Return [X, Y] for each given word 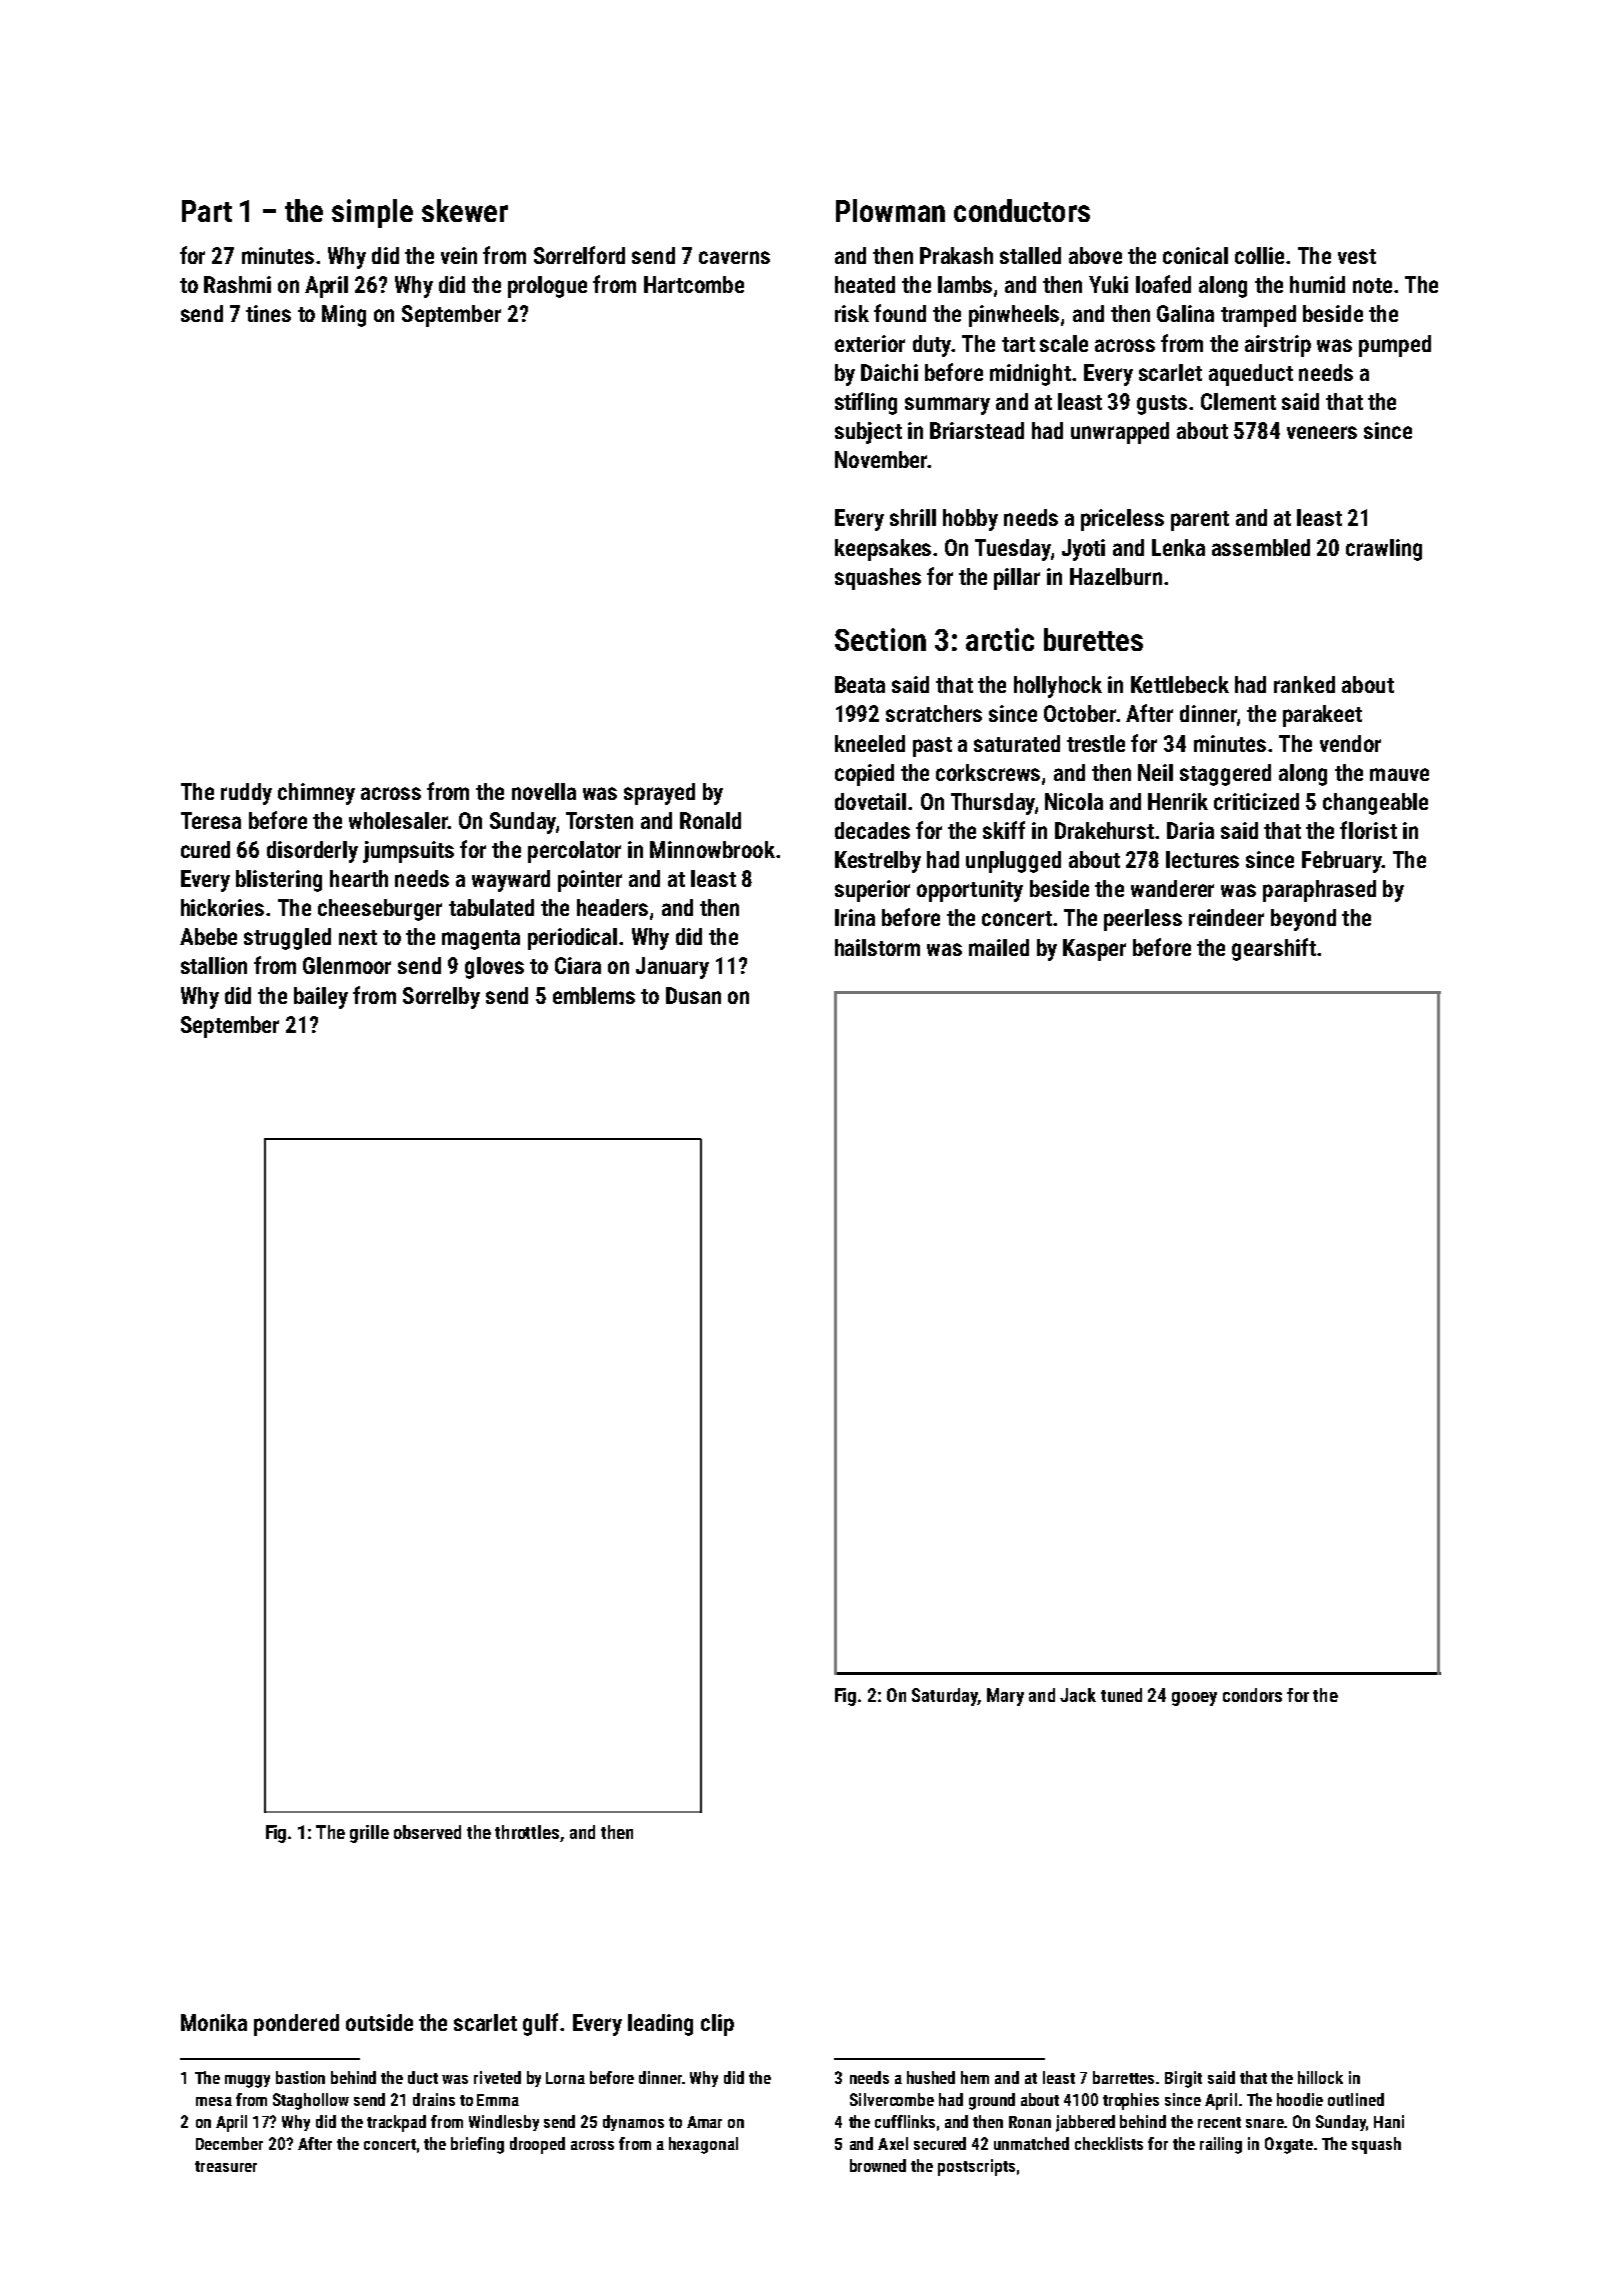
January [672, 968]
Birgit [1183, 2079]
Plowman [890, 210]
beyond [1303, 920]
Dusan [693, 995]
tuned [1121, 1695]
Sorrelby [441, 998]
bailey [321, 998]
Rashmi [237, 284]
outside [379, 2022]
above [1095, 255]
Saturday [945, 1697]
